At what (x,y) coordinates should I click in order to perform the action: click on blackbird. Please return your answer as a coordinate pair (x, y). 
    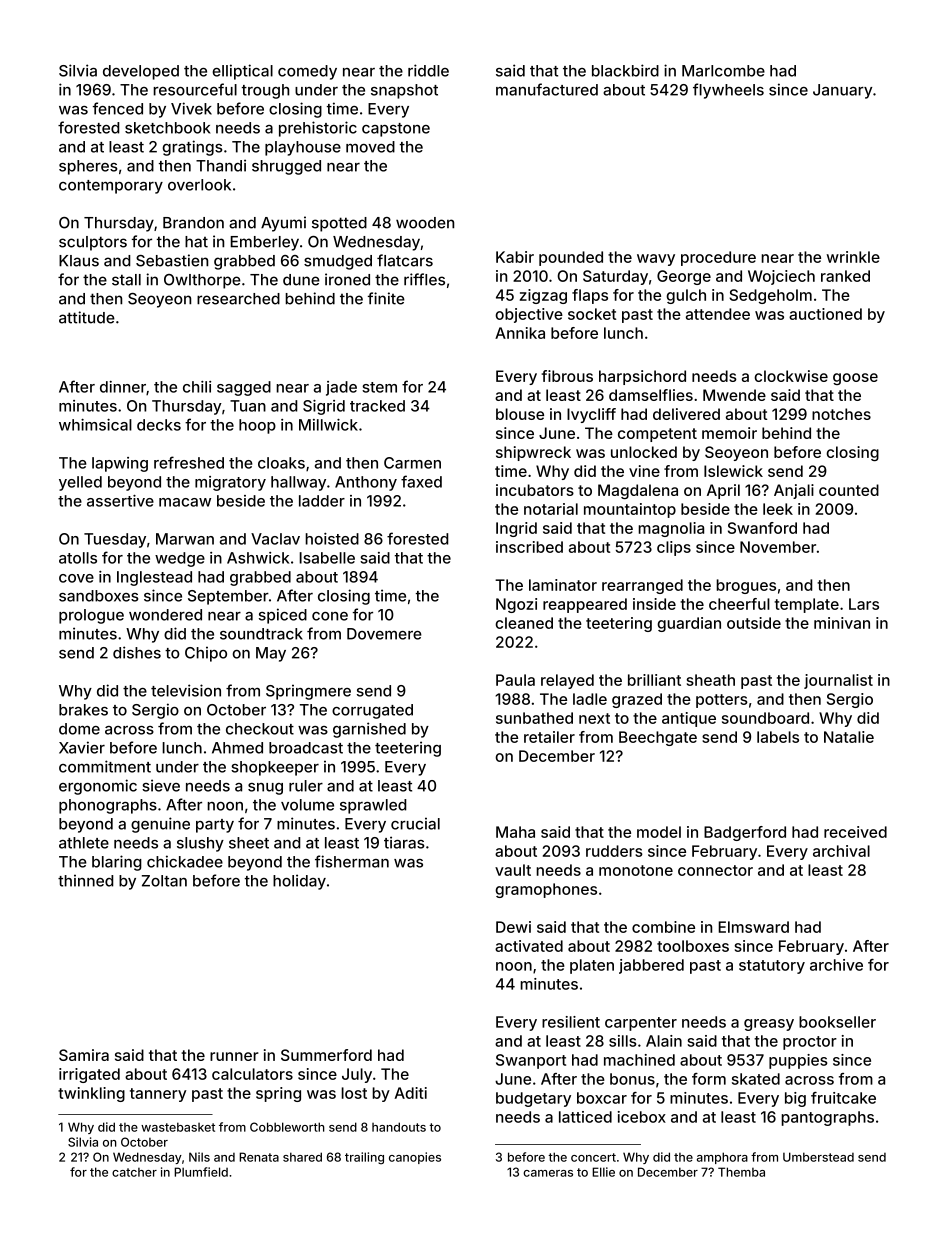
    Looking at the image, I should click on (625, 70).
